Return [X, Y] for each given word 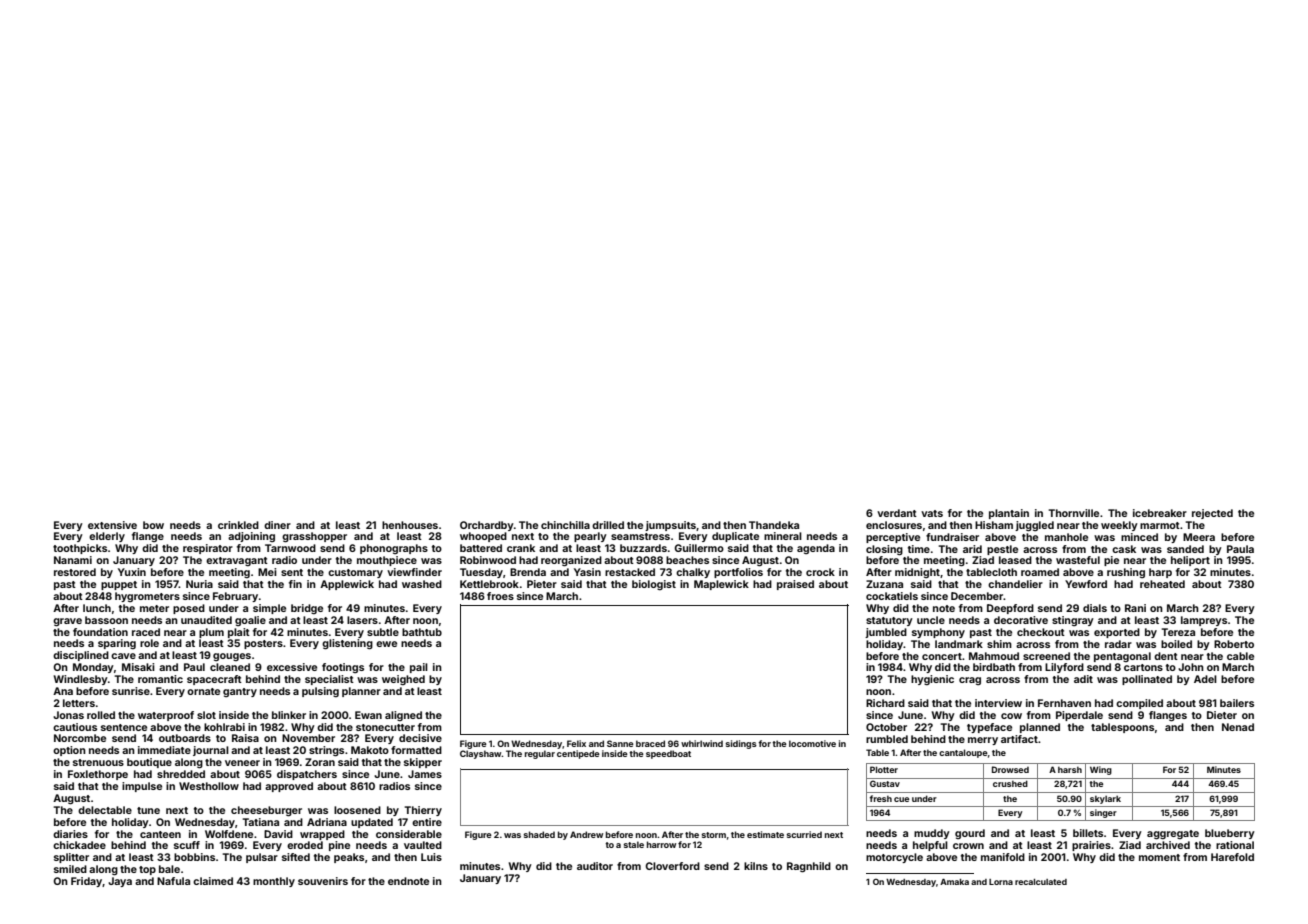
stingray [1073, 621]
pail [419, 668]
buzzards [643, 548]
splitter [71, 858]
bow [153, 525]
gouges [232, 657]
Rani [1135, 608]
